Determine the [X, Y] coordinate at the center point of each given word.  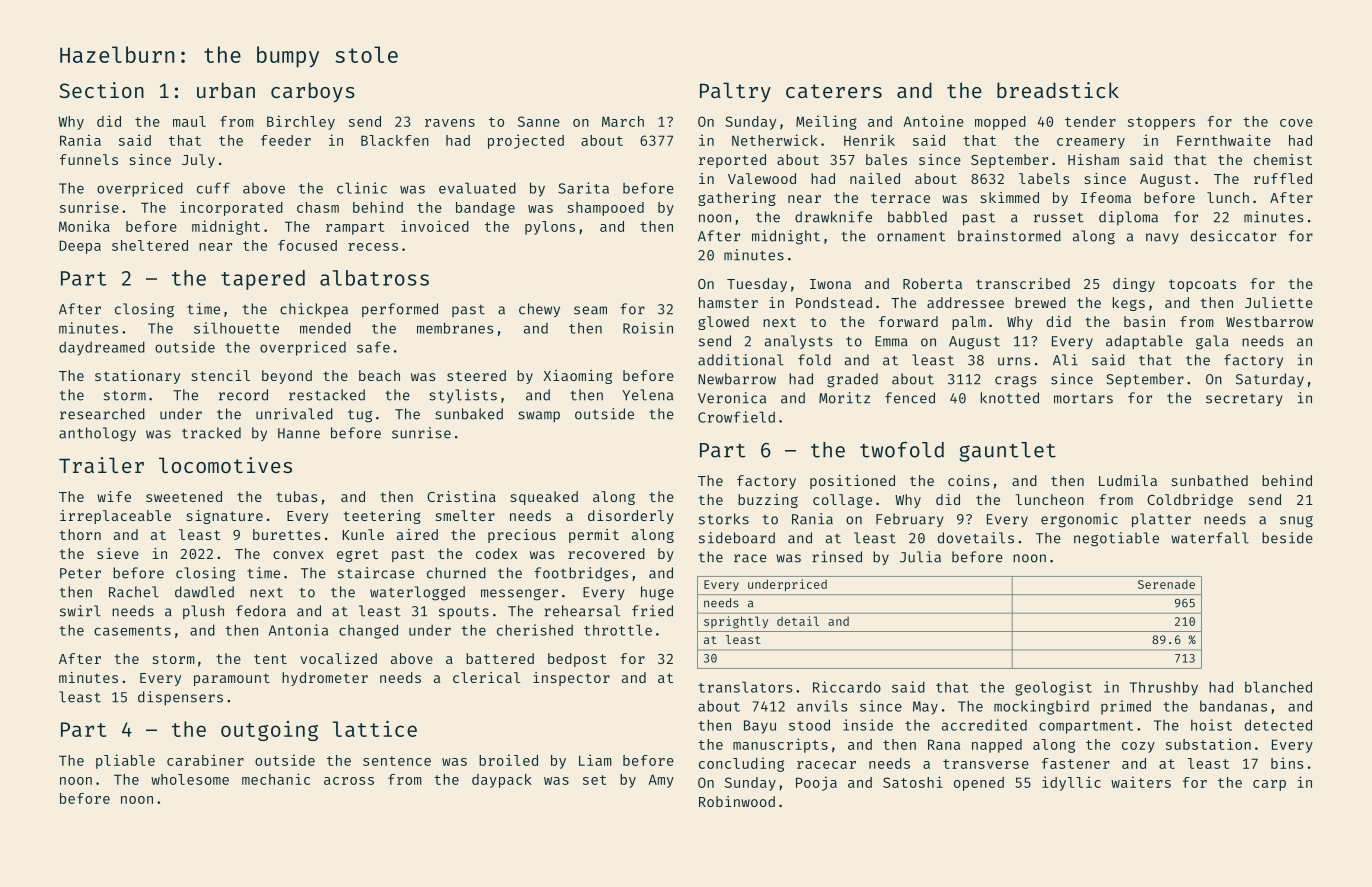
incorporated [231, 208]
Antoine [934, 121]
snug [1296, 522]
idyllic [1071, 783]
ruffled [1283, 178]
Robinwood [737, 801]
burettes [286, 534]
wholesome [190, 779]
